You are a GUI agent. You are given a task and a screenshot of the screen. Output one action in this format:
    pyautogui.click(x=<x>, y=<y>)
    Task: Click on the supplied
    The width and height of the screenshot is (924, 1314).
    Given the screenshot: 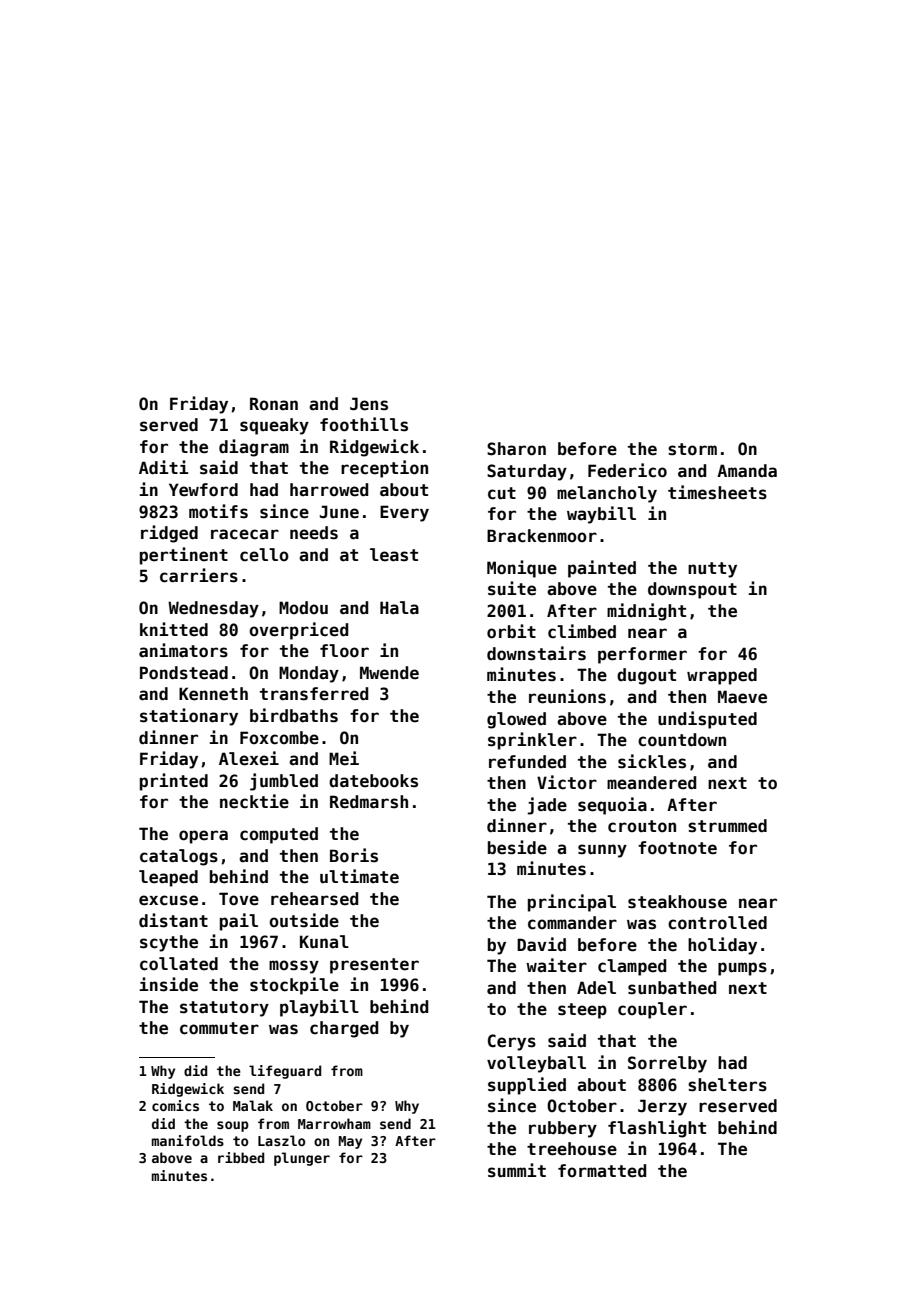 What is the action you would take?
    pyautogui.click(x=527, y=1086)
